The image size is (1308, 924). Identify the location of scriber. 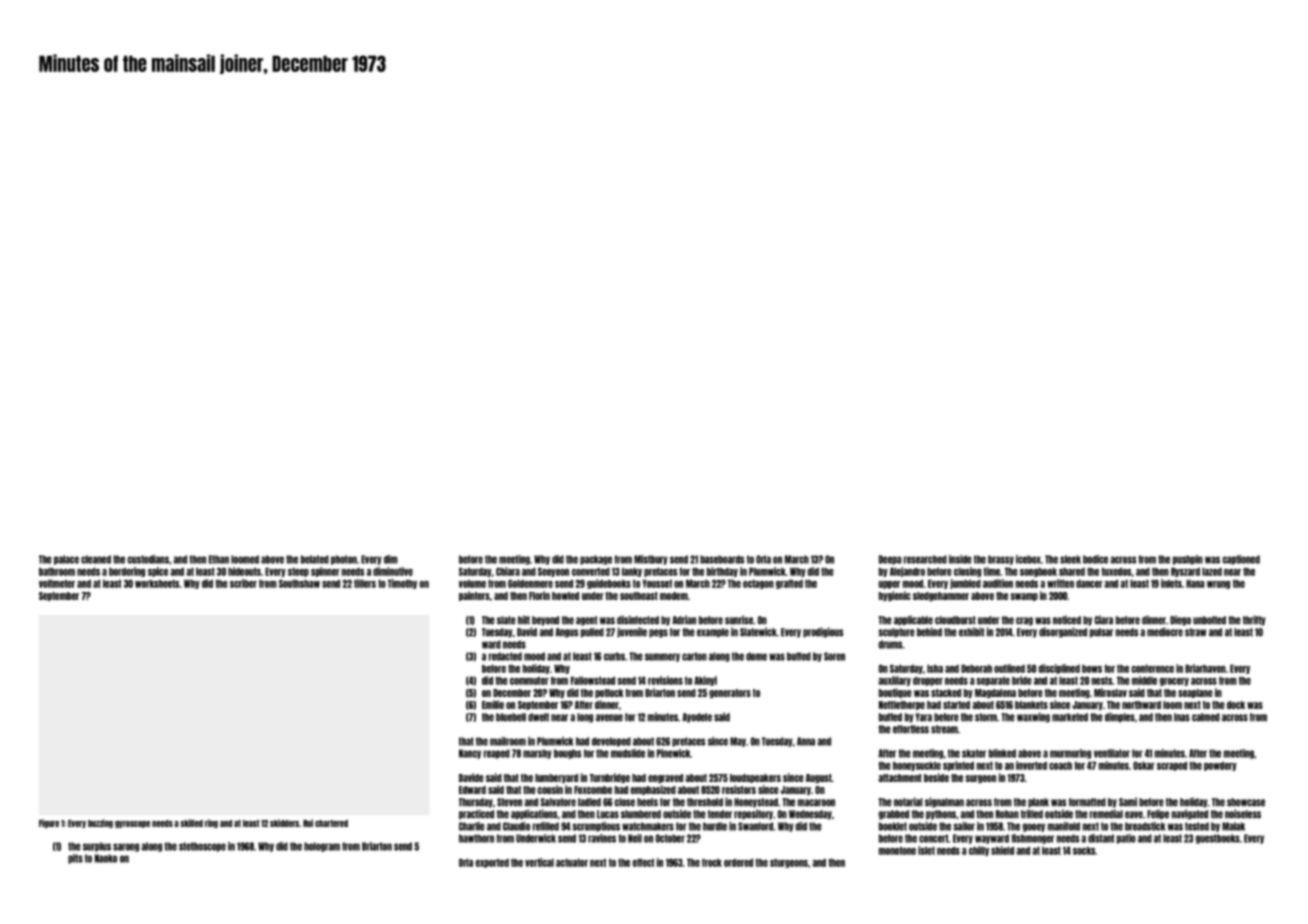
(243, 583).
